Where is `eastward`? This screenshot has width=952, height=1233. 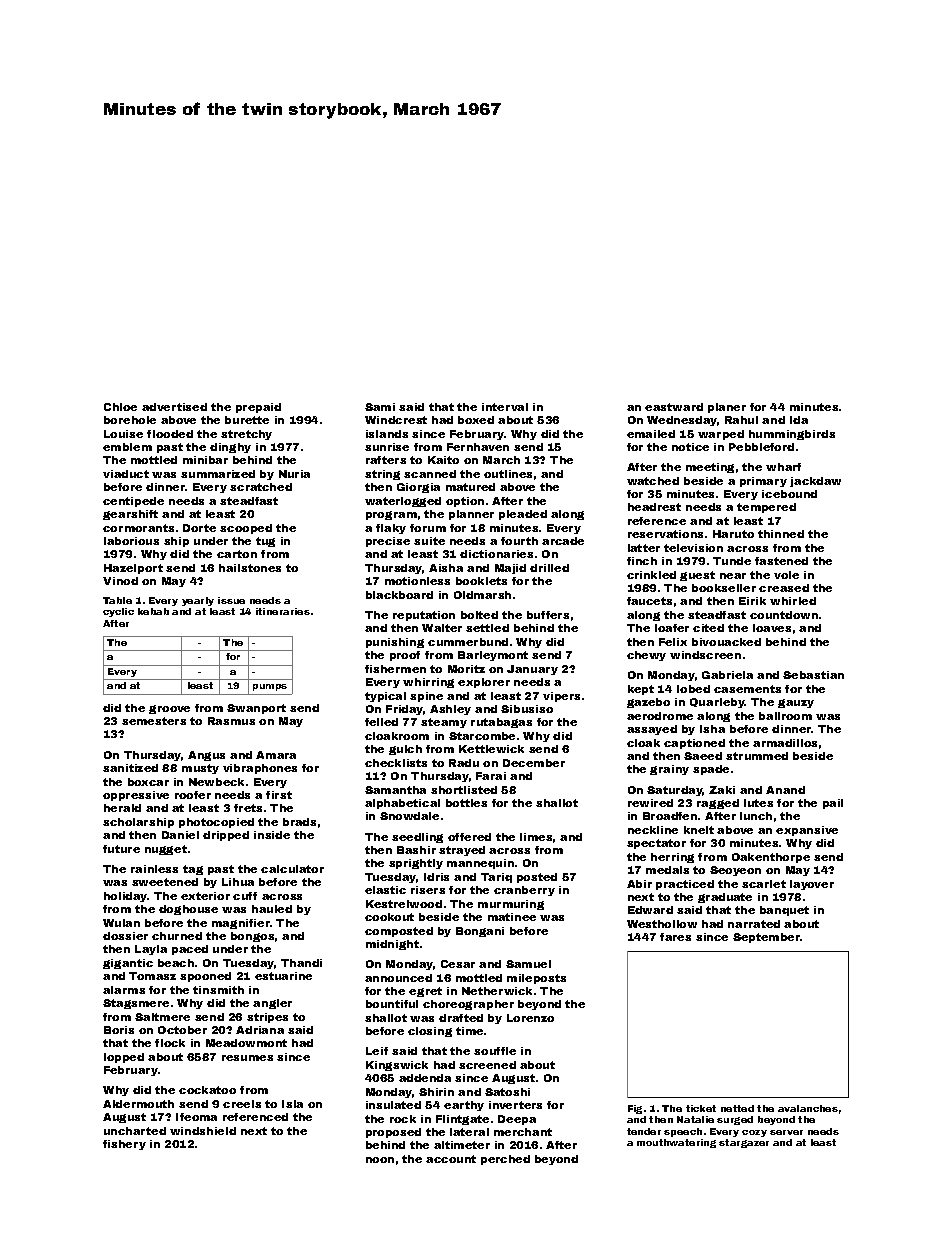 eastward is located at coordinates (674, 407).
